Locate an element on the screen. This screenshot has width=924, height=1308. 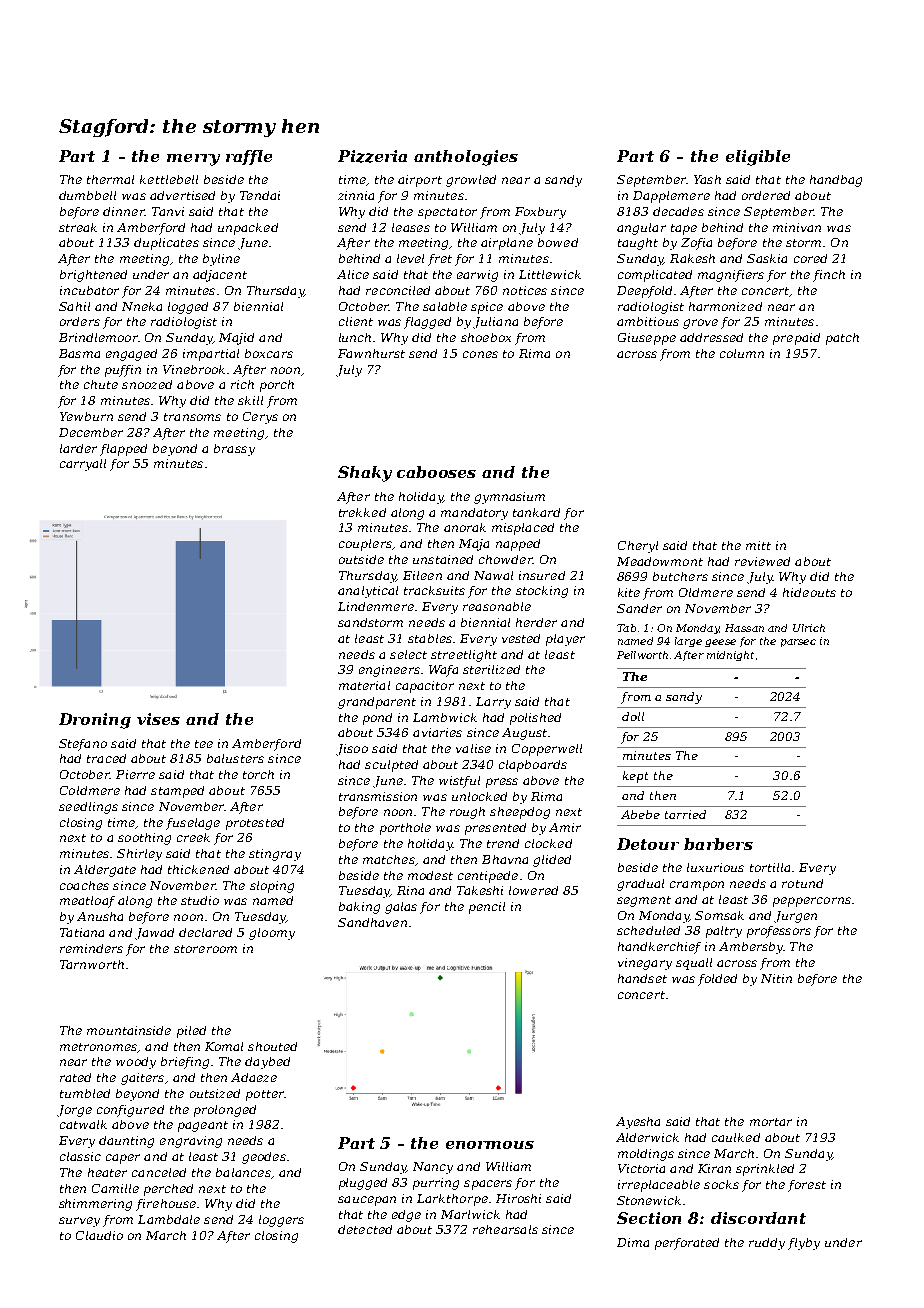
protested is located at coordinates (255, 824).
